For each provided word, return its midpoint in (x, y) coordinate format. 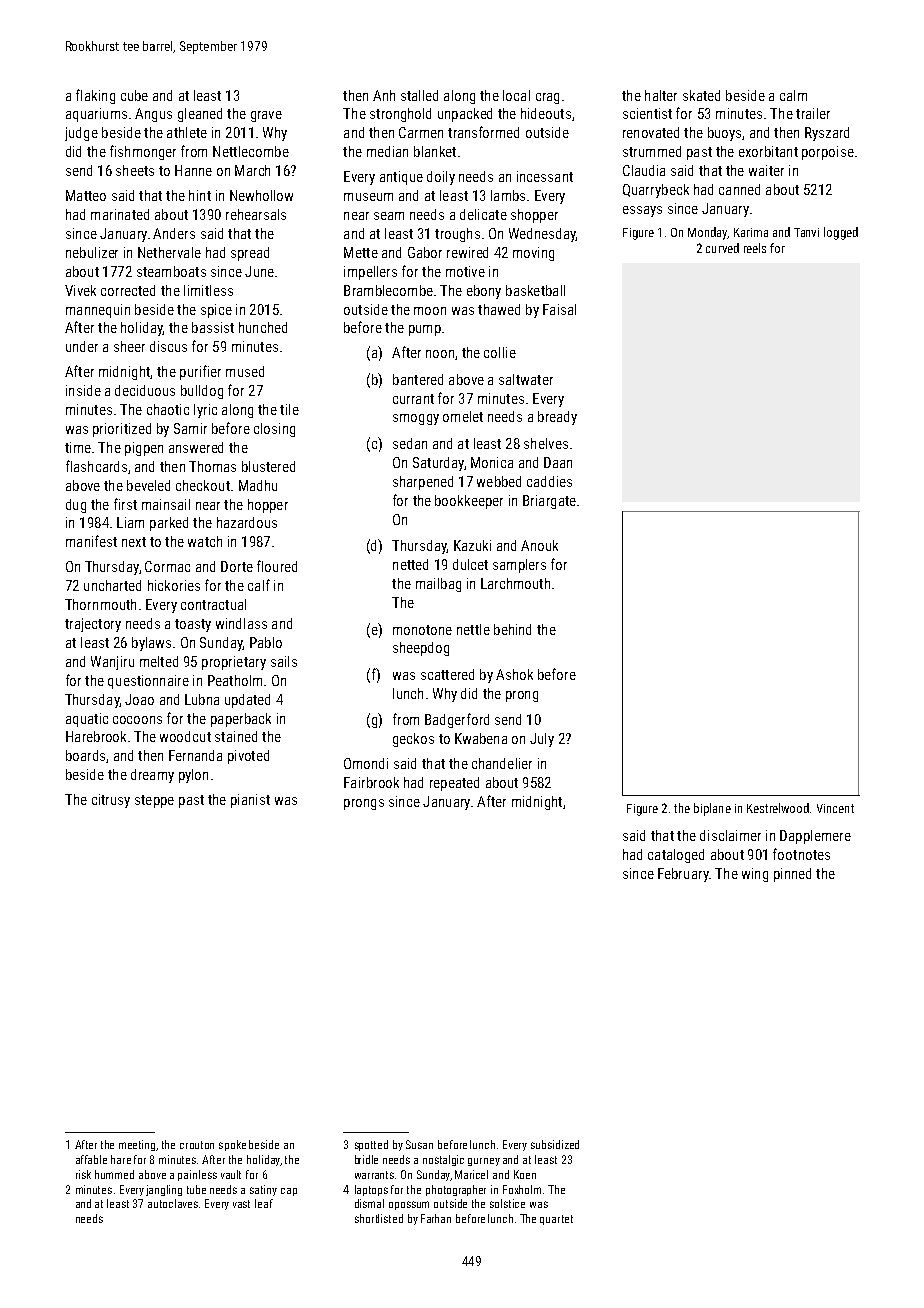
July (542, 740)
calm (793, 95)
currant (413, 399)
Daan (558, 462)
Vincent (835, 808)
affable (91, 1159)
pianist (250, 801)
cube (134, 95)
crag (547, 98)
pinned (792, 875)
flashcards (96, 466)
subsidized (555, 1144)
